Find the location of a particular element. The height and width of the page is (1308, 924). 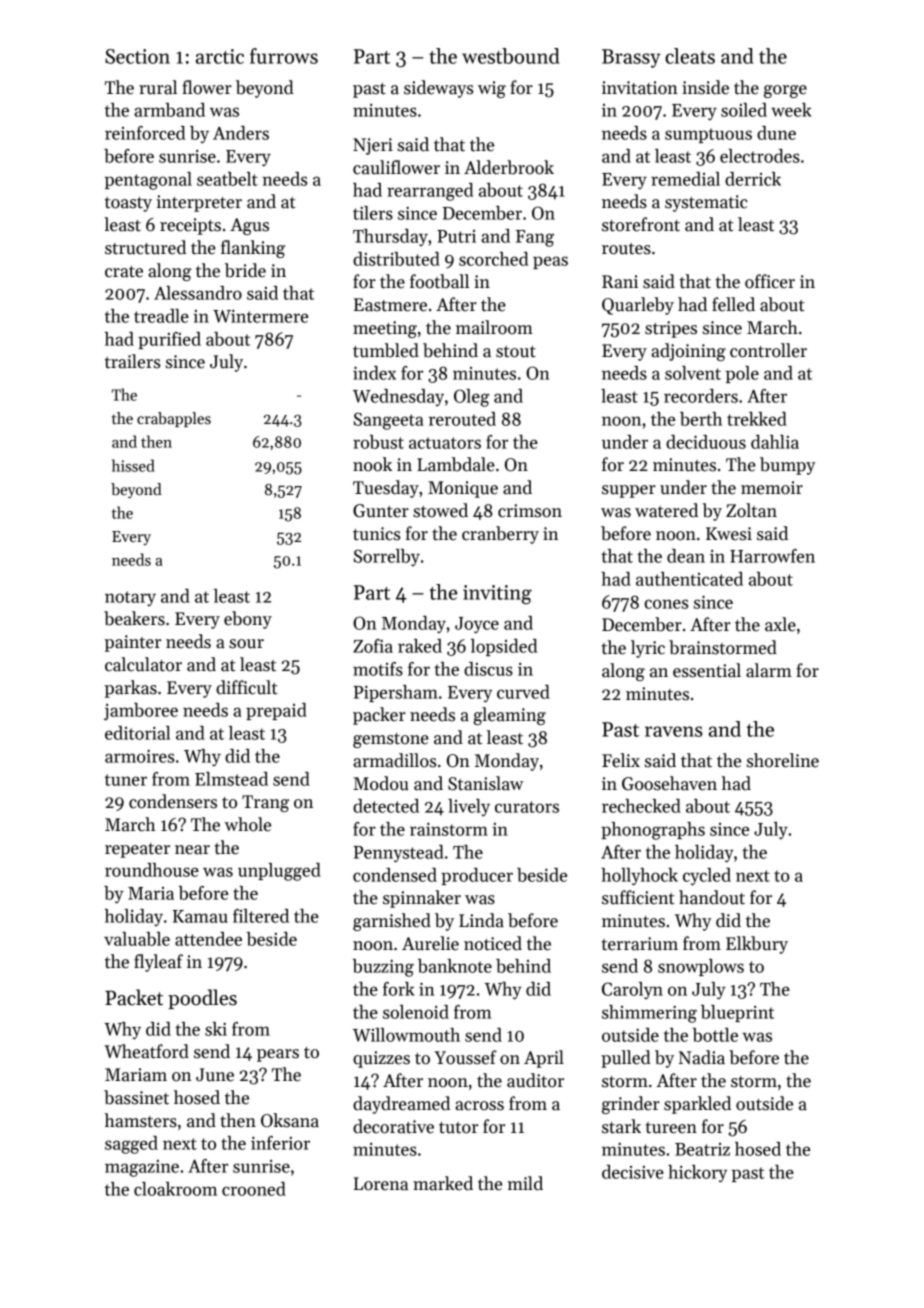

detected is located at coordinates (386, 806).
